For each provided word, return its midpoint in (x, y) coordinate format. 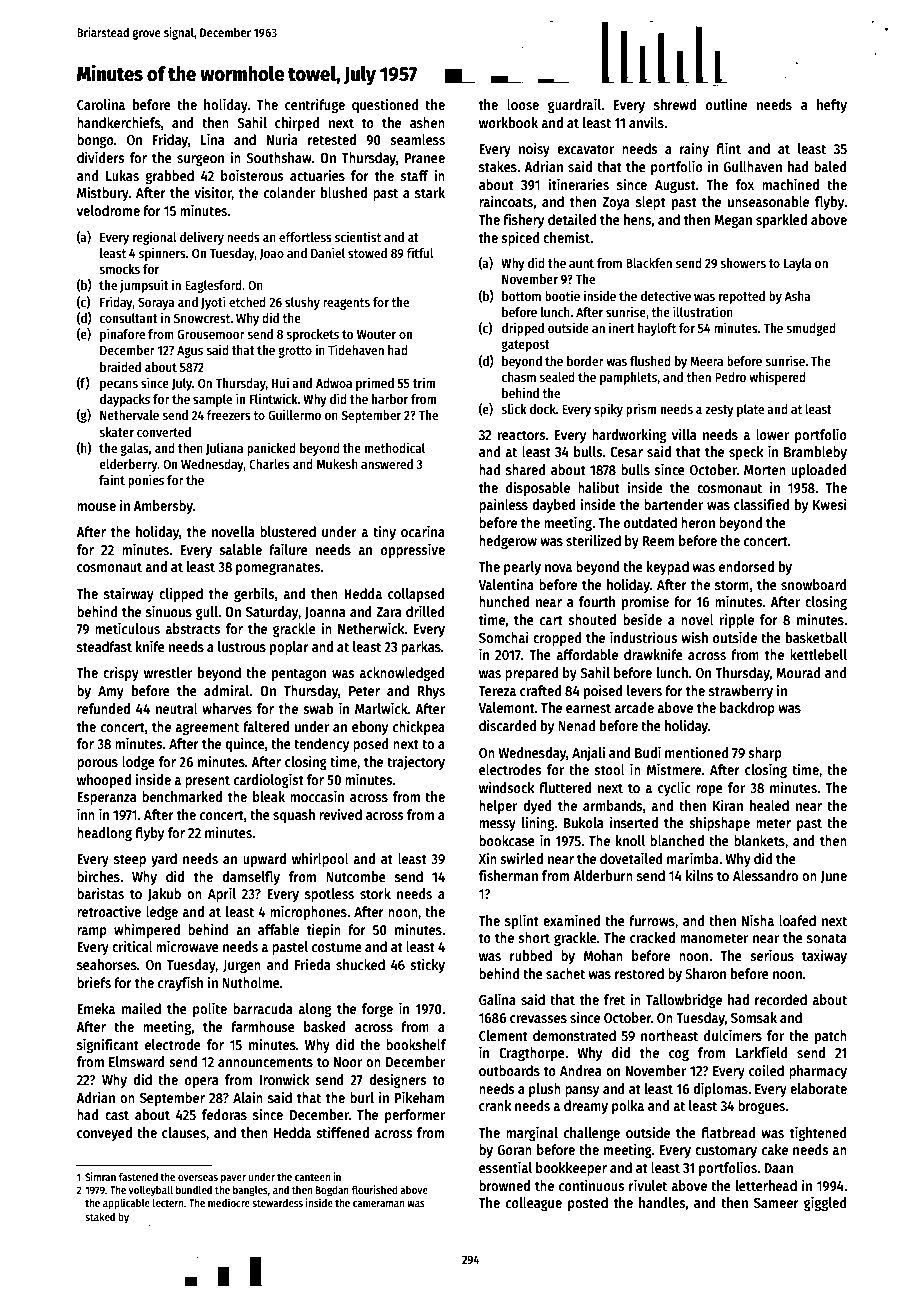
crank (495, 1105)
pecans (119, 386)
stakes (498, 166)
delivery (202, 238)
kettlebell (818, 654)
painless (503, 505)
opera (201, 1082)
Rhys (431, 692)
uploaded (819, 471)
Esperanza (106, 798)
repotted (742, 297)
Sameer (776, 1203)
